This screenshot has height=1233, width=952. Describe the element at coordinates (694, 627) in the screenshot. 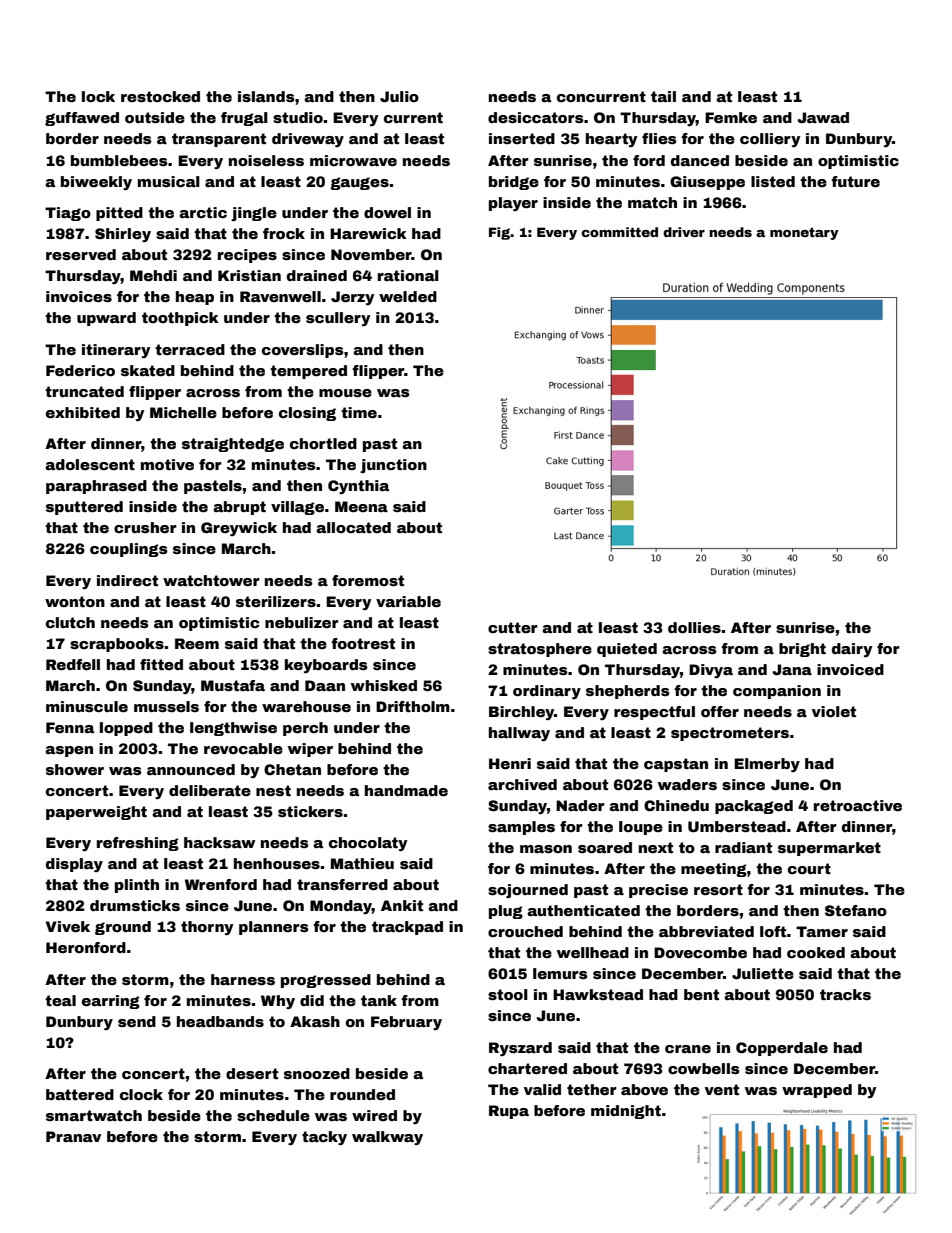

I see `dollies` at that location.
